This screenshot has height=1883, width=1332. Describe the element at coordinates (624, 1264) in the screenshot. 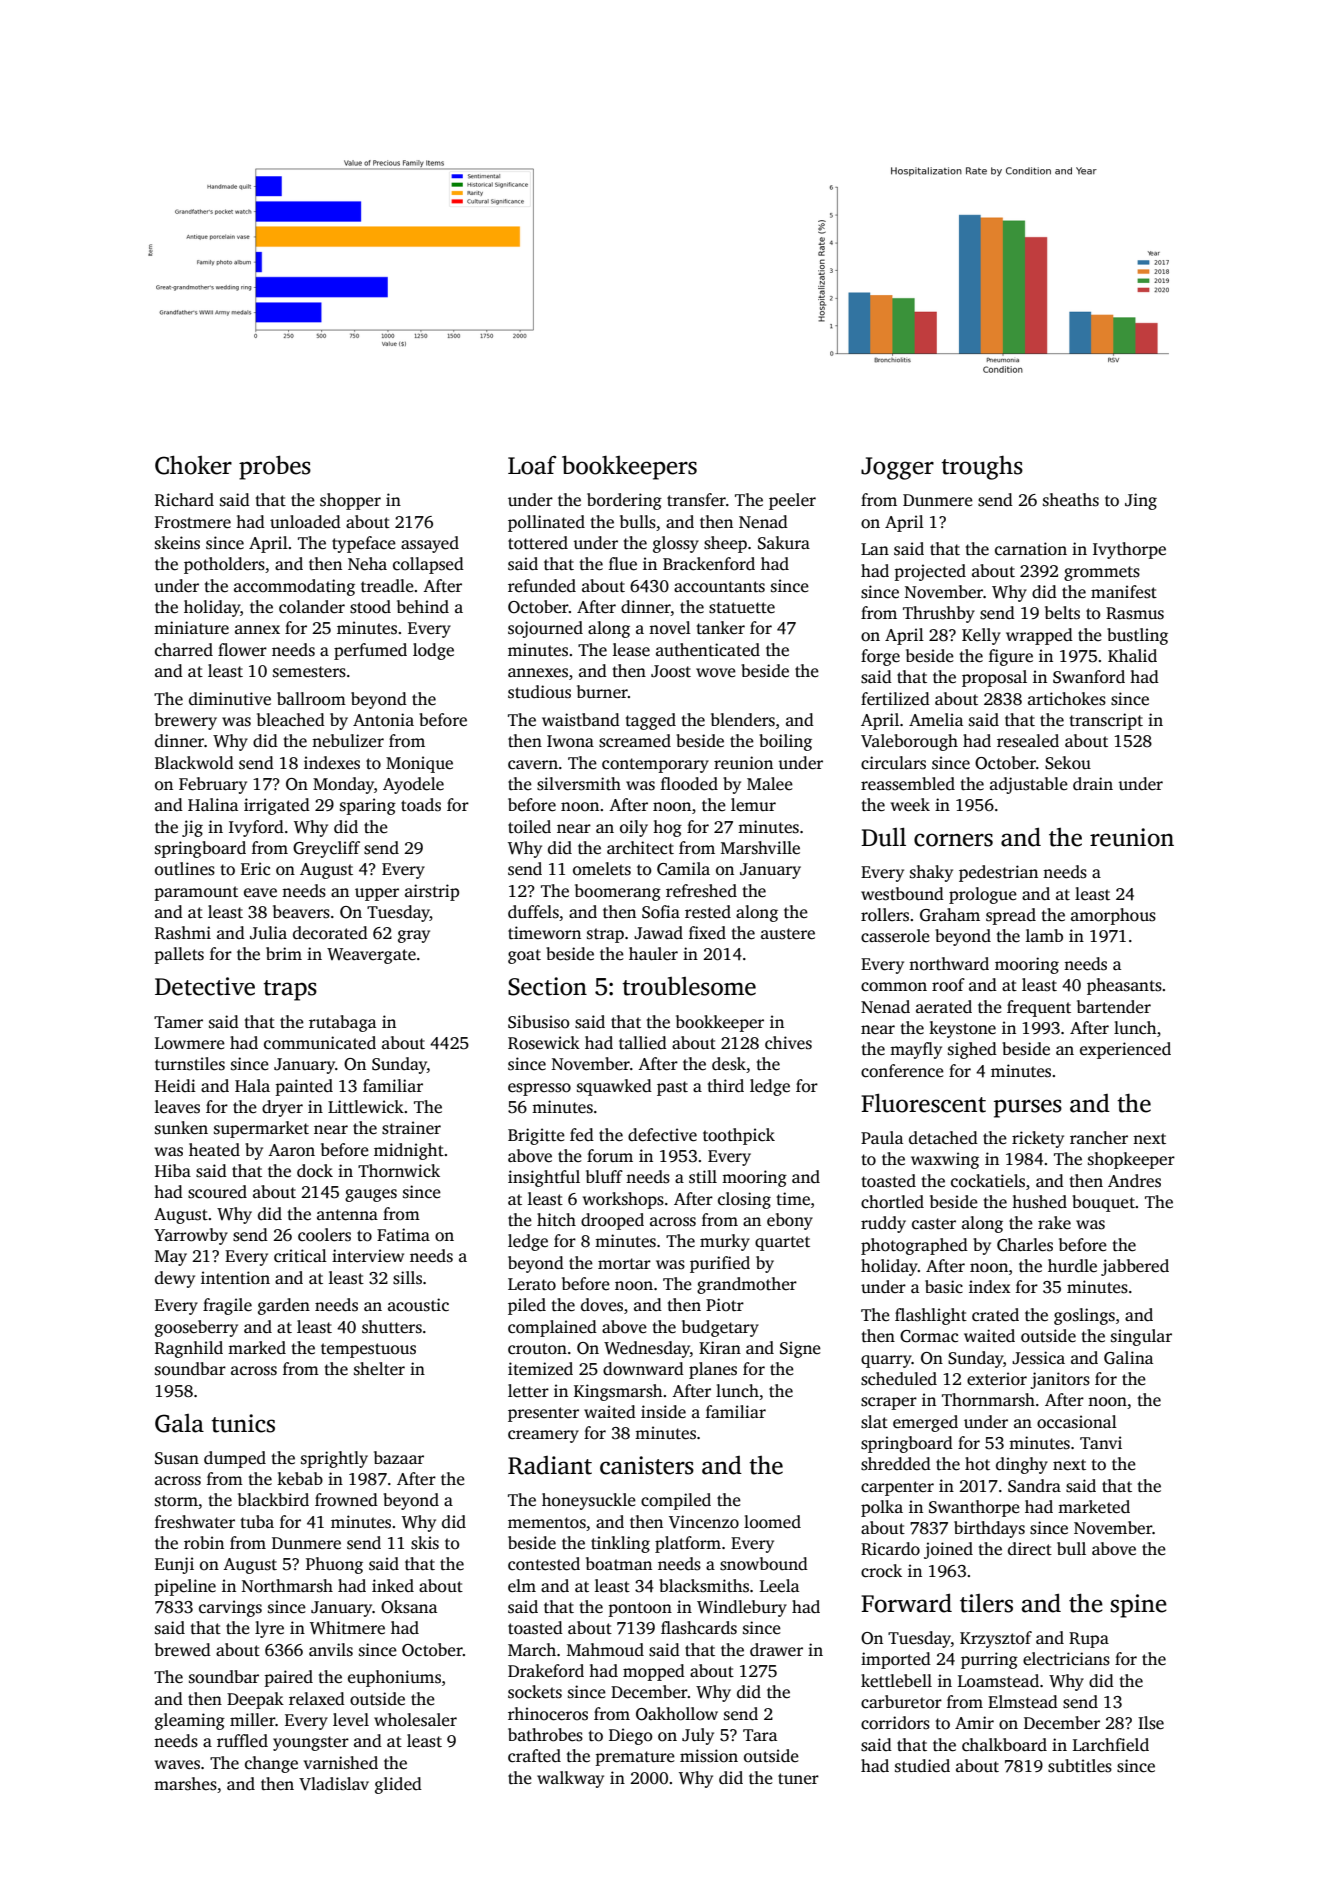

I see `mortar` at that location.
